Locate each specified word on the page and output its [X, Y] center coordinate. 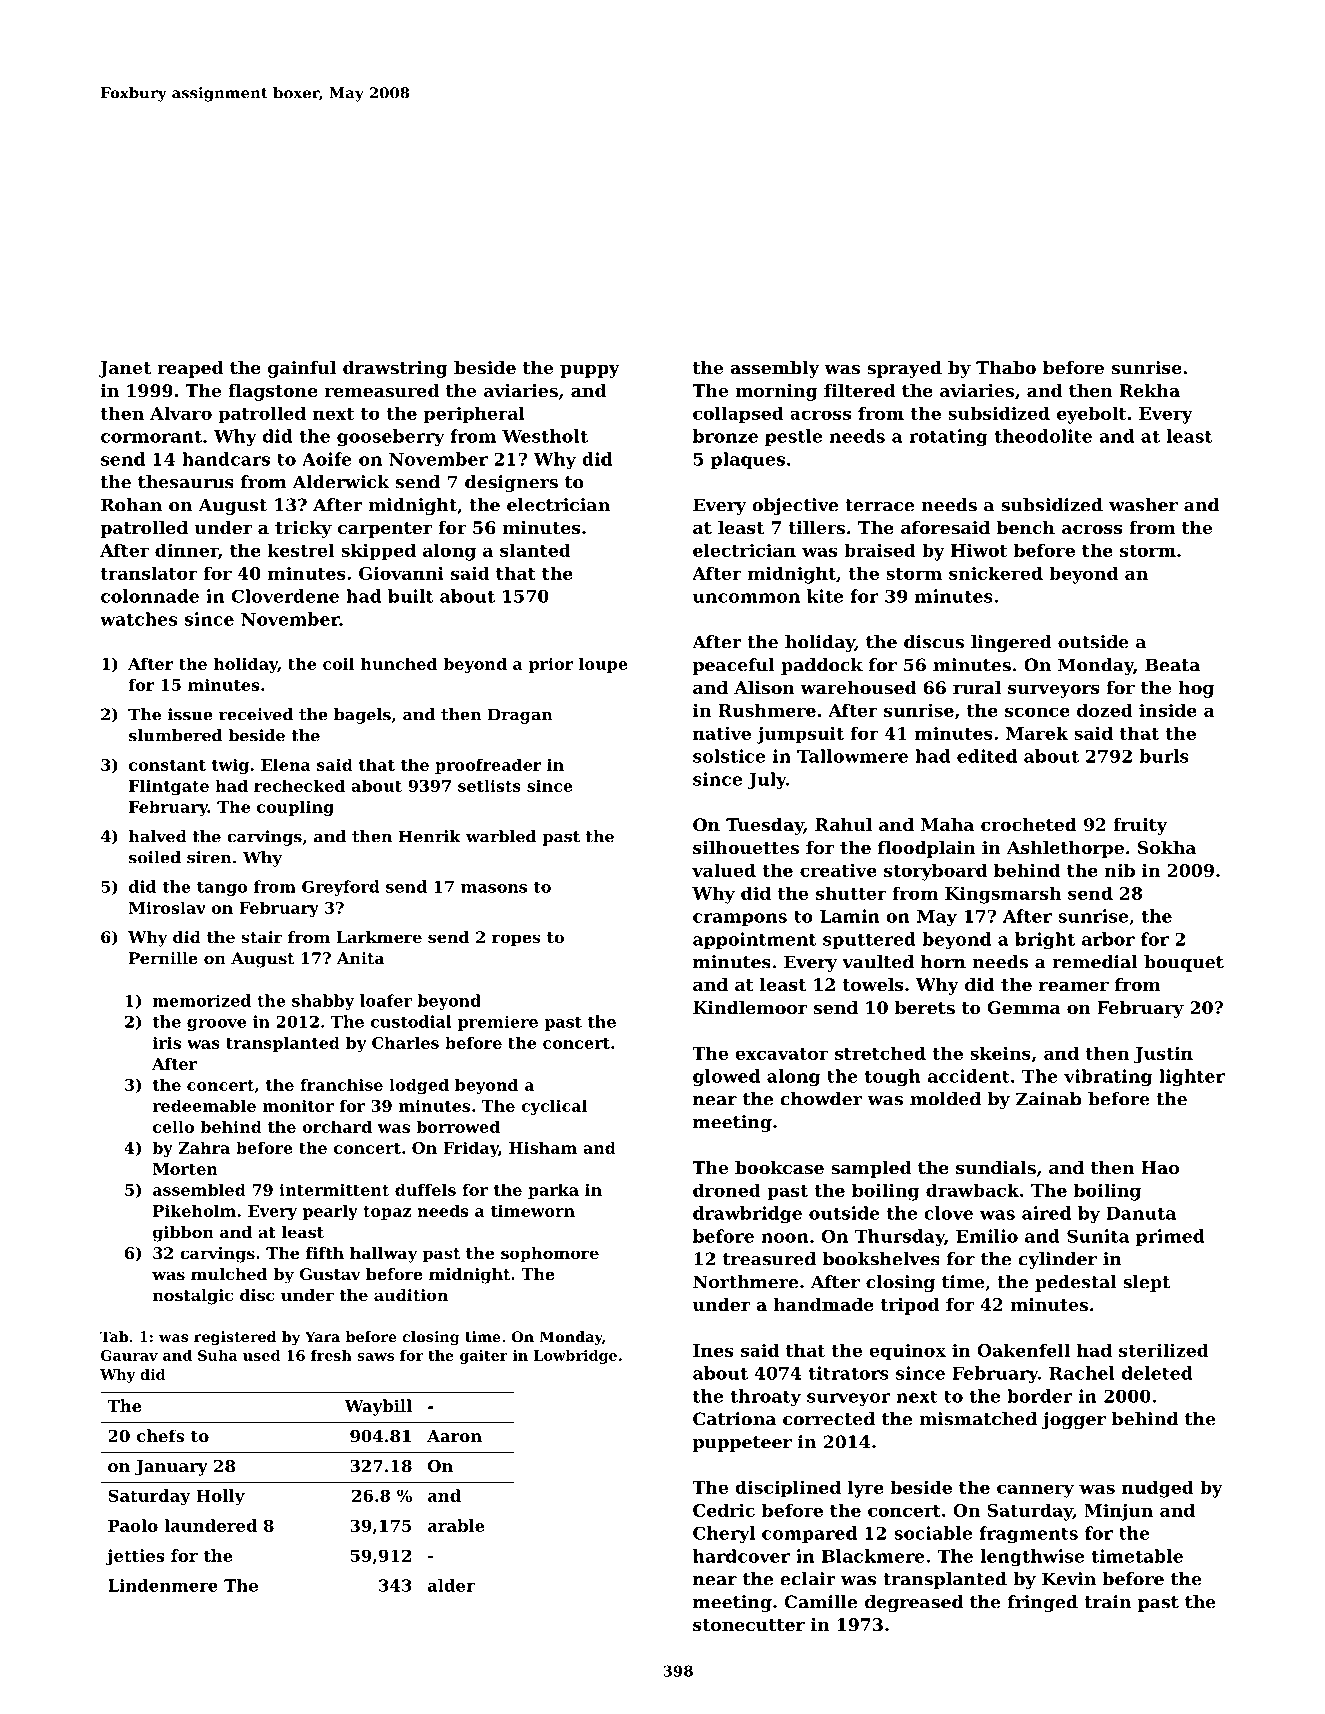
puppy [590, 371]
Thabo [1006, 367]
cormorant [151, 436]
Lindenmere [163, 1585]
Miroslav [167, 907]
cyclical [554, 1107]
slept [1146, 1283]
